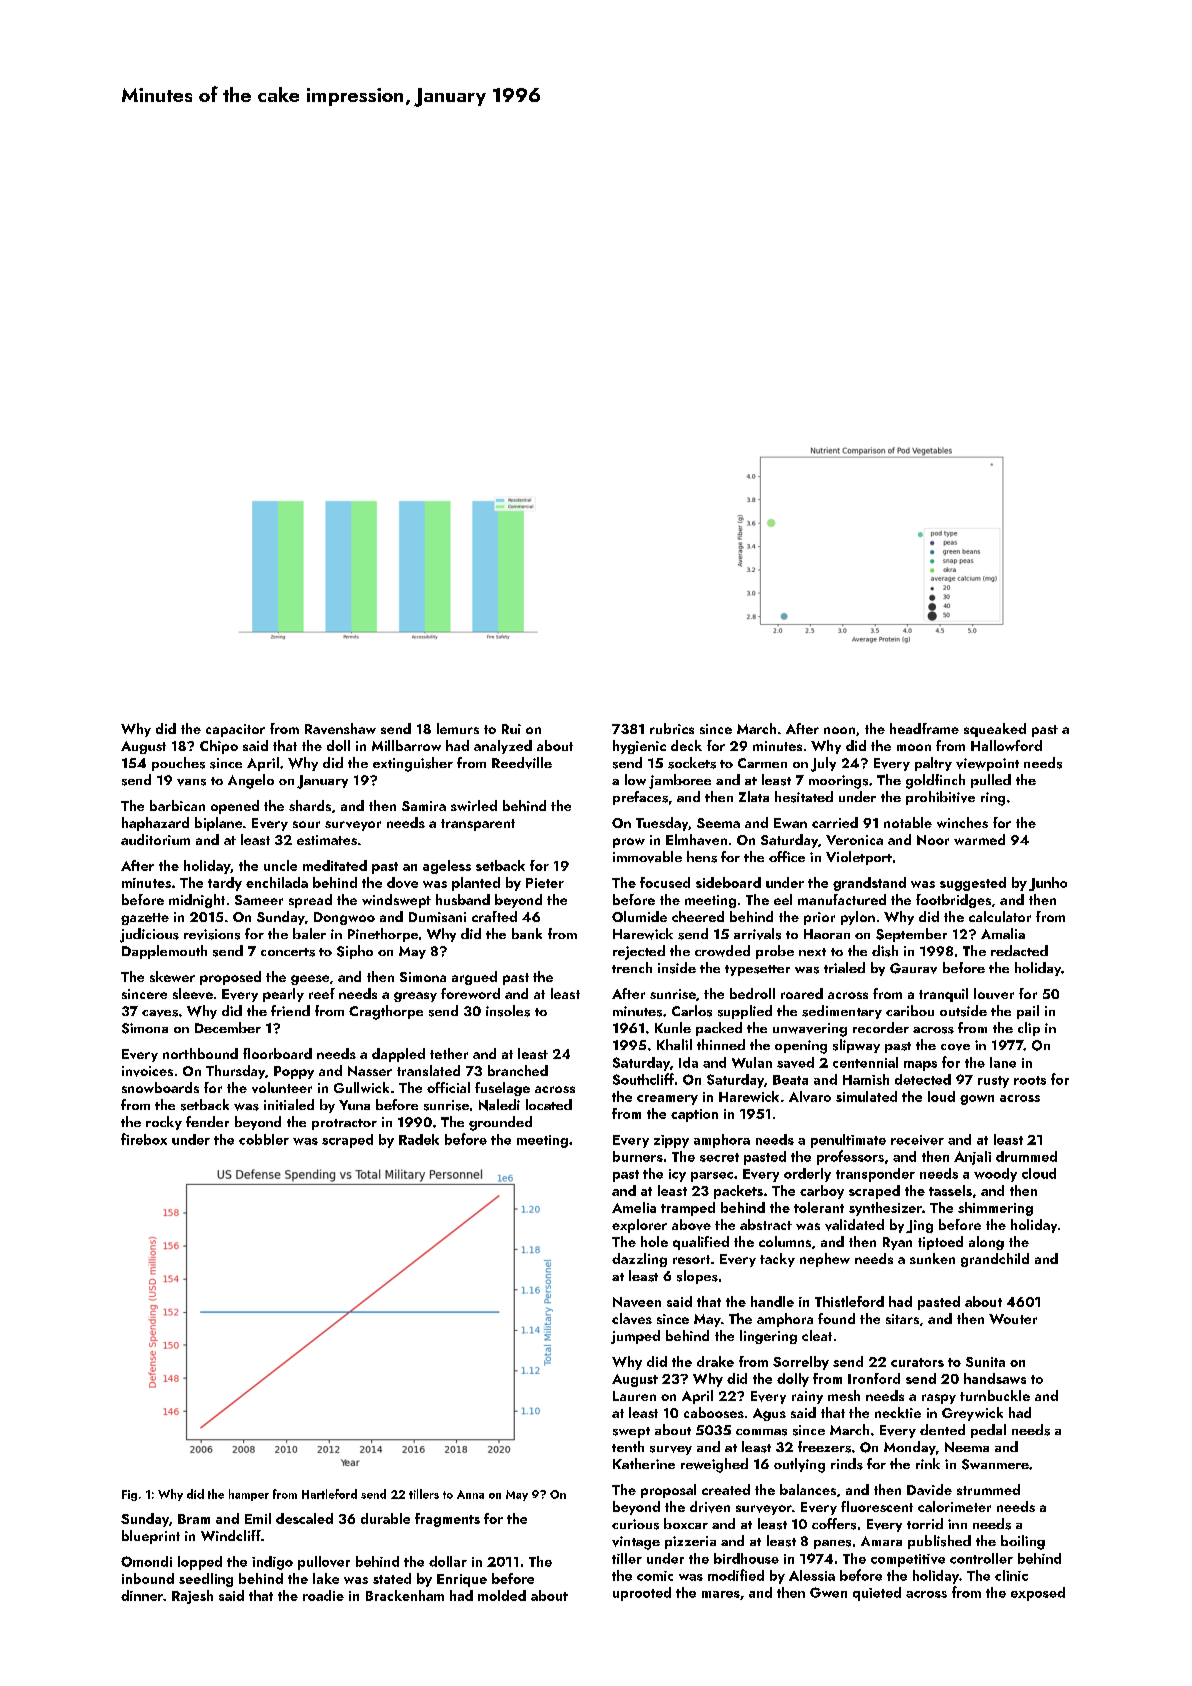 The image size is (1192, 1686). What do you see at coordinates (988, 1489) in the document?
I see `strummed` at bounding box center [988, 1489].
